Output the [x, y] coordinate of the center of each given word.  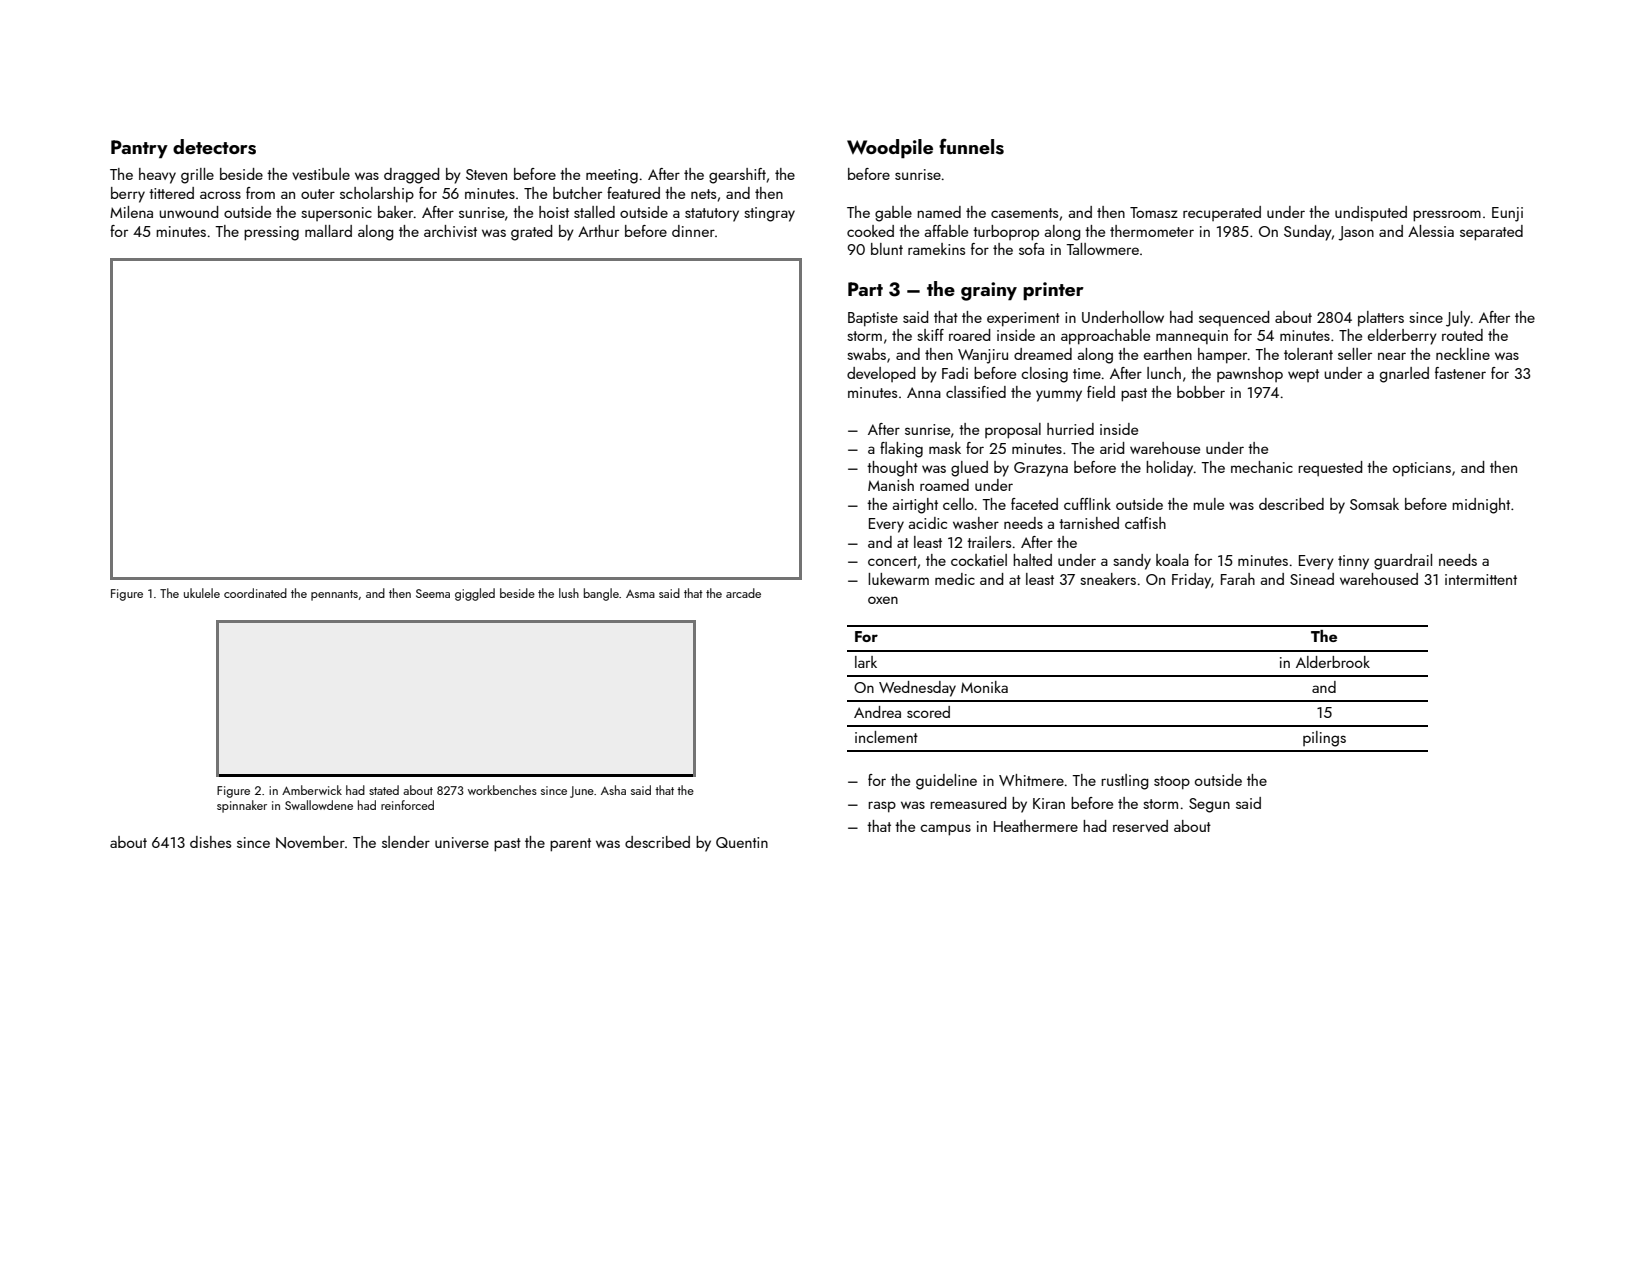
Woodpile [890, 148]
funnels [971, 146]
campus [945, 830]
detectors [214, 147]
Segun [1209, 805]
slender [406, 842]
